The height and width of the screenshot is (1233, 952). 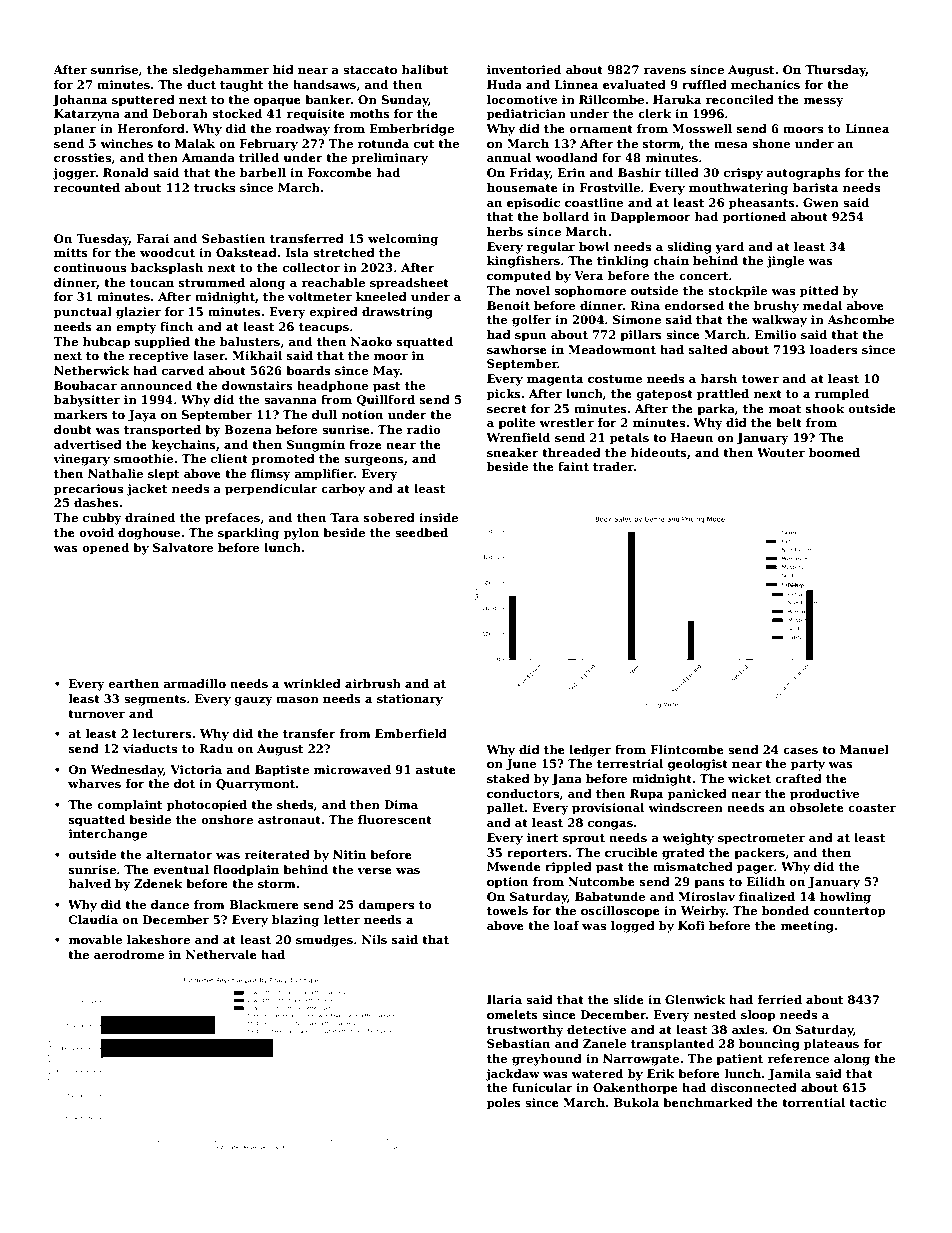 I want to click on segments, so click(x=155, y=700).
